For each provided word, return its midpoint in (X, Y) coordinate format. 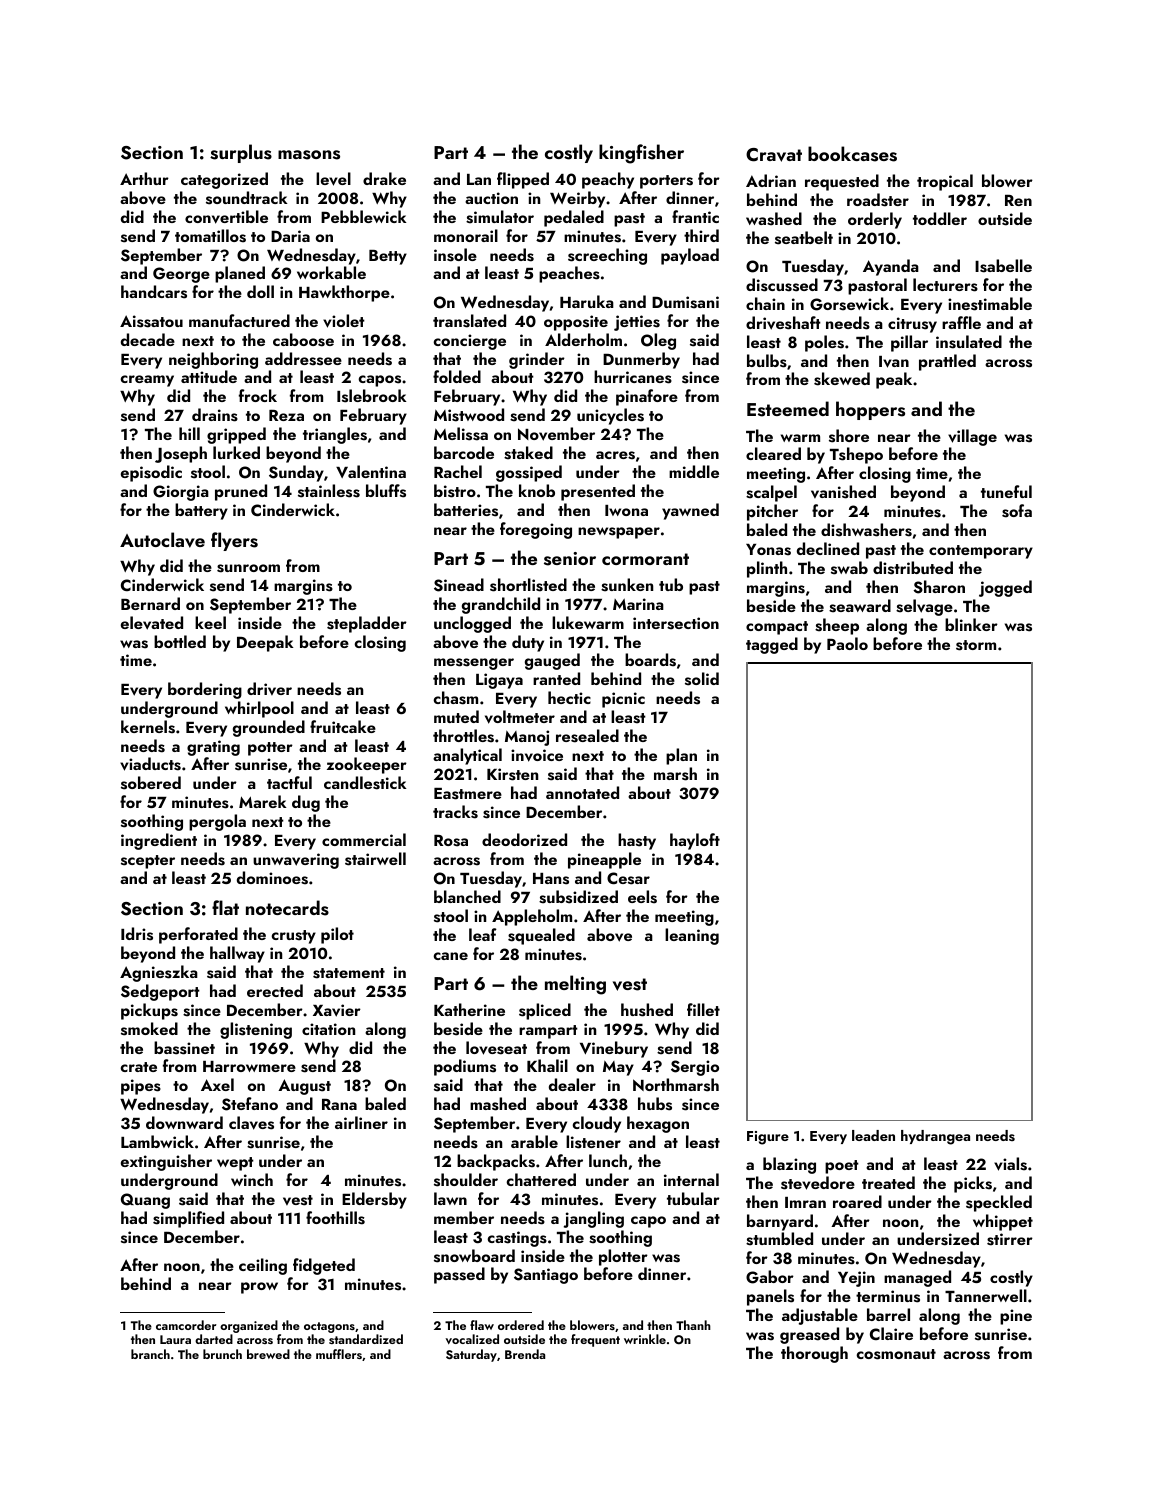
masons (309, 155)
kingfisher (641, 154)
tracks (455, 812)
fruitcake (343, 726)
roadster (878, 200)
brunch (222, 1354)
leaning (692, 936)
